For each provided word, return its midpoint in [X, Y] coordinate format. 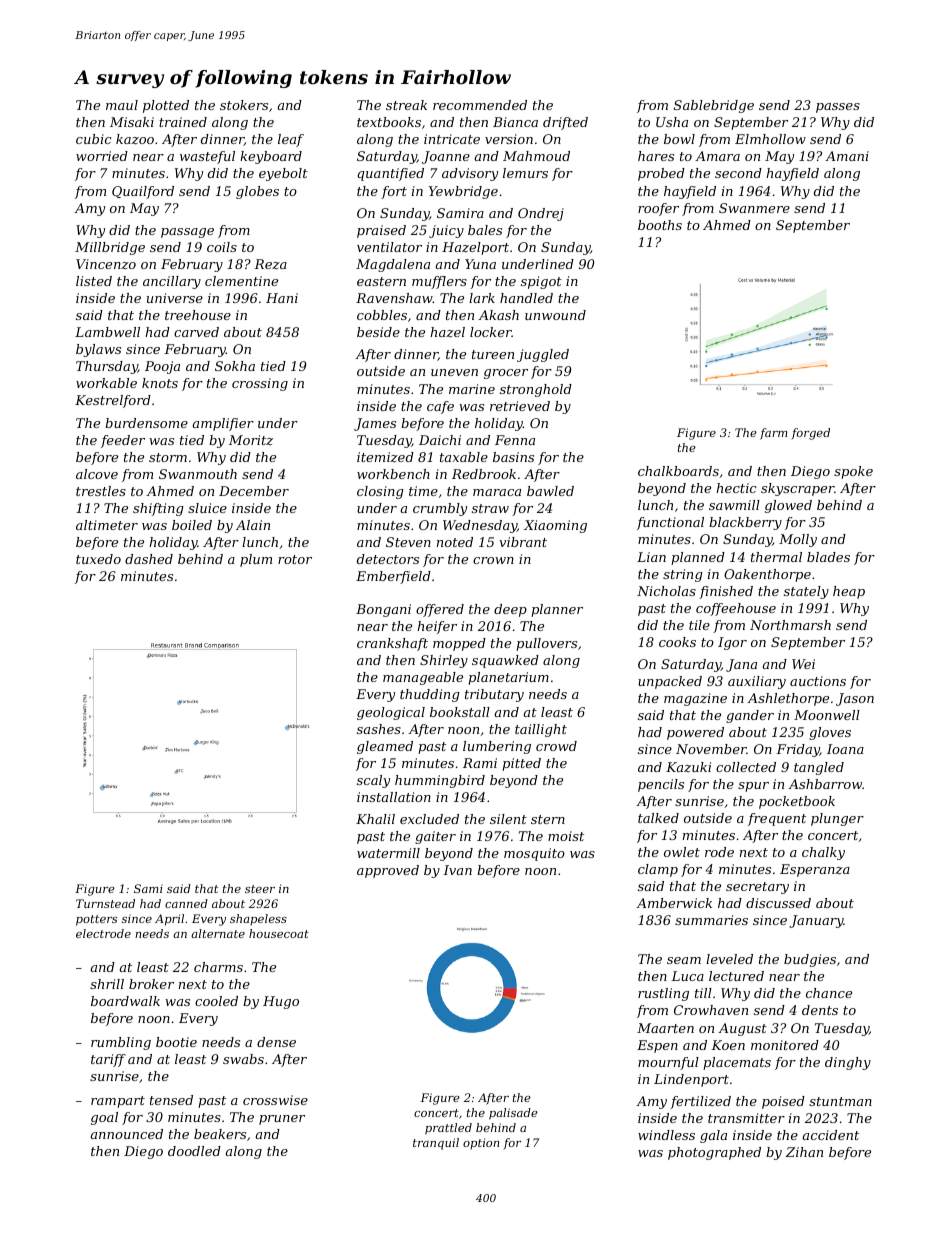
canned [186, 903]
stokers [244, 105]
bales [485, 230]
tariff [108, 1060]
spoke [853, 472]
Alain [253, 525]
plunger [837, 819]
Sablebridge [714, 106]
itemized [385, 457]
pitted [521, 764]
